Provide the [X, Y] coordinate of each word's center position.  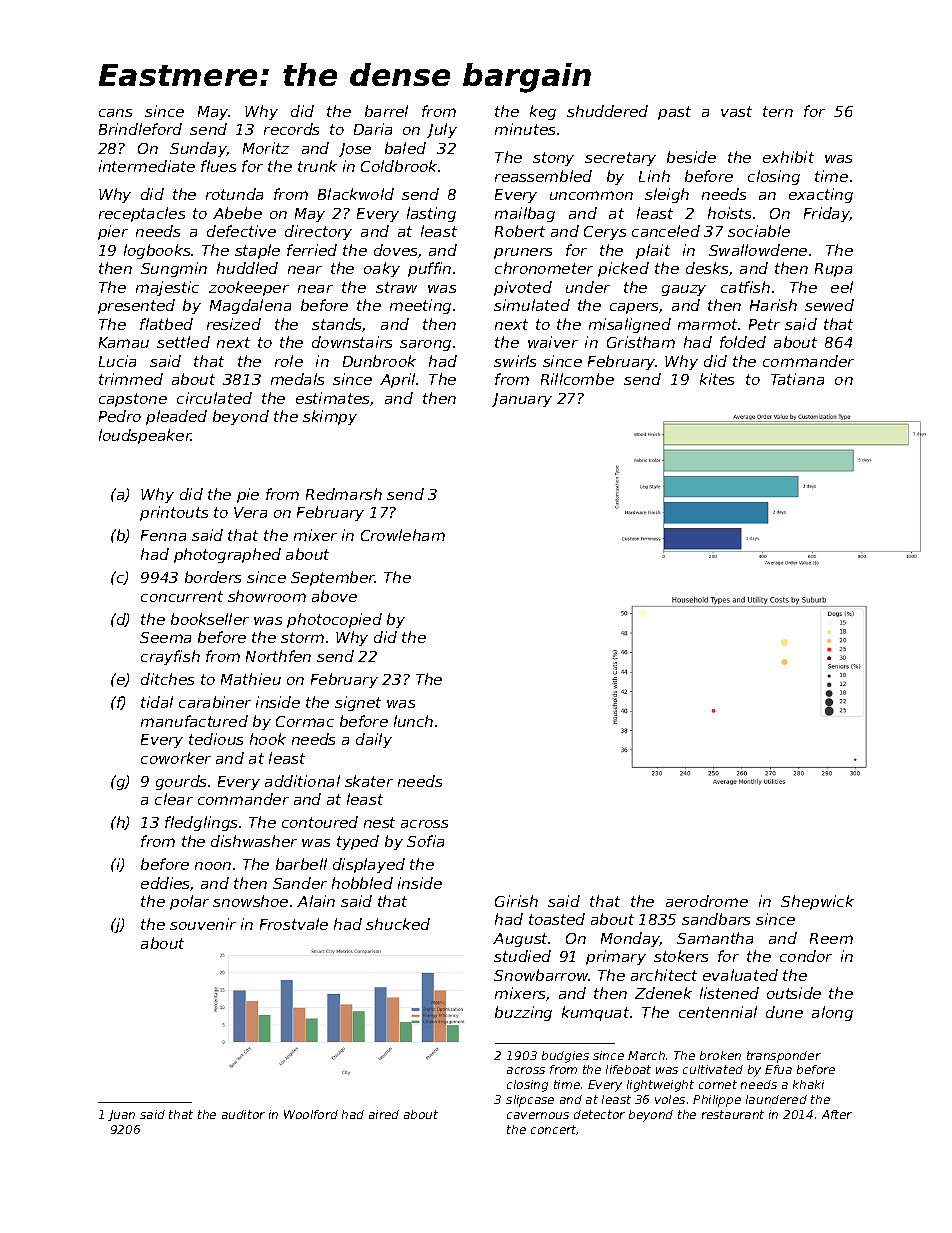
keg [543, 112]
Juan [121, 1115]
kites [717, 379]
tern [778, 111]
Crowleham [403, 535]
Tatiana [797, 379]
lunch [413, 721]
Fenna [163, 535]
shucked [398, 924]
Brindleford [140, 129]
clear [174, 799]
